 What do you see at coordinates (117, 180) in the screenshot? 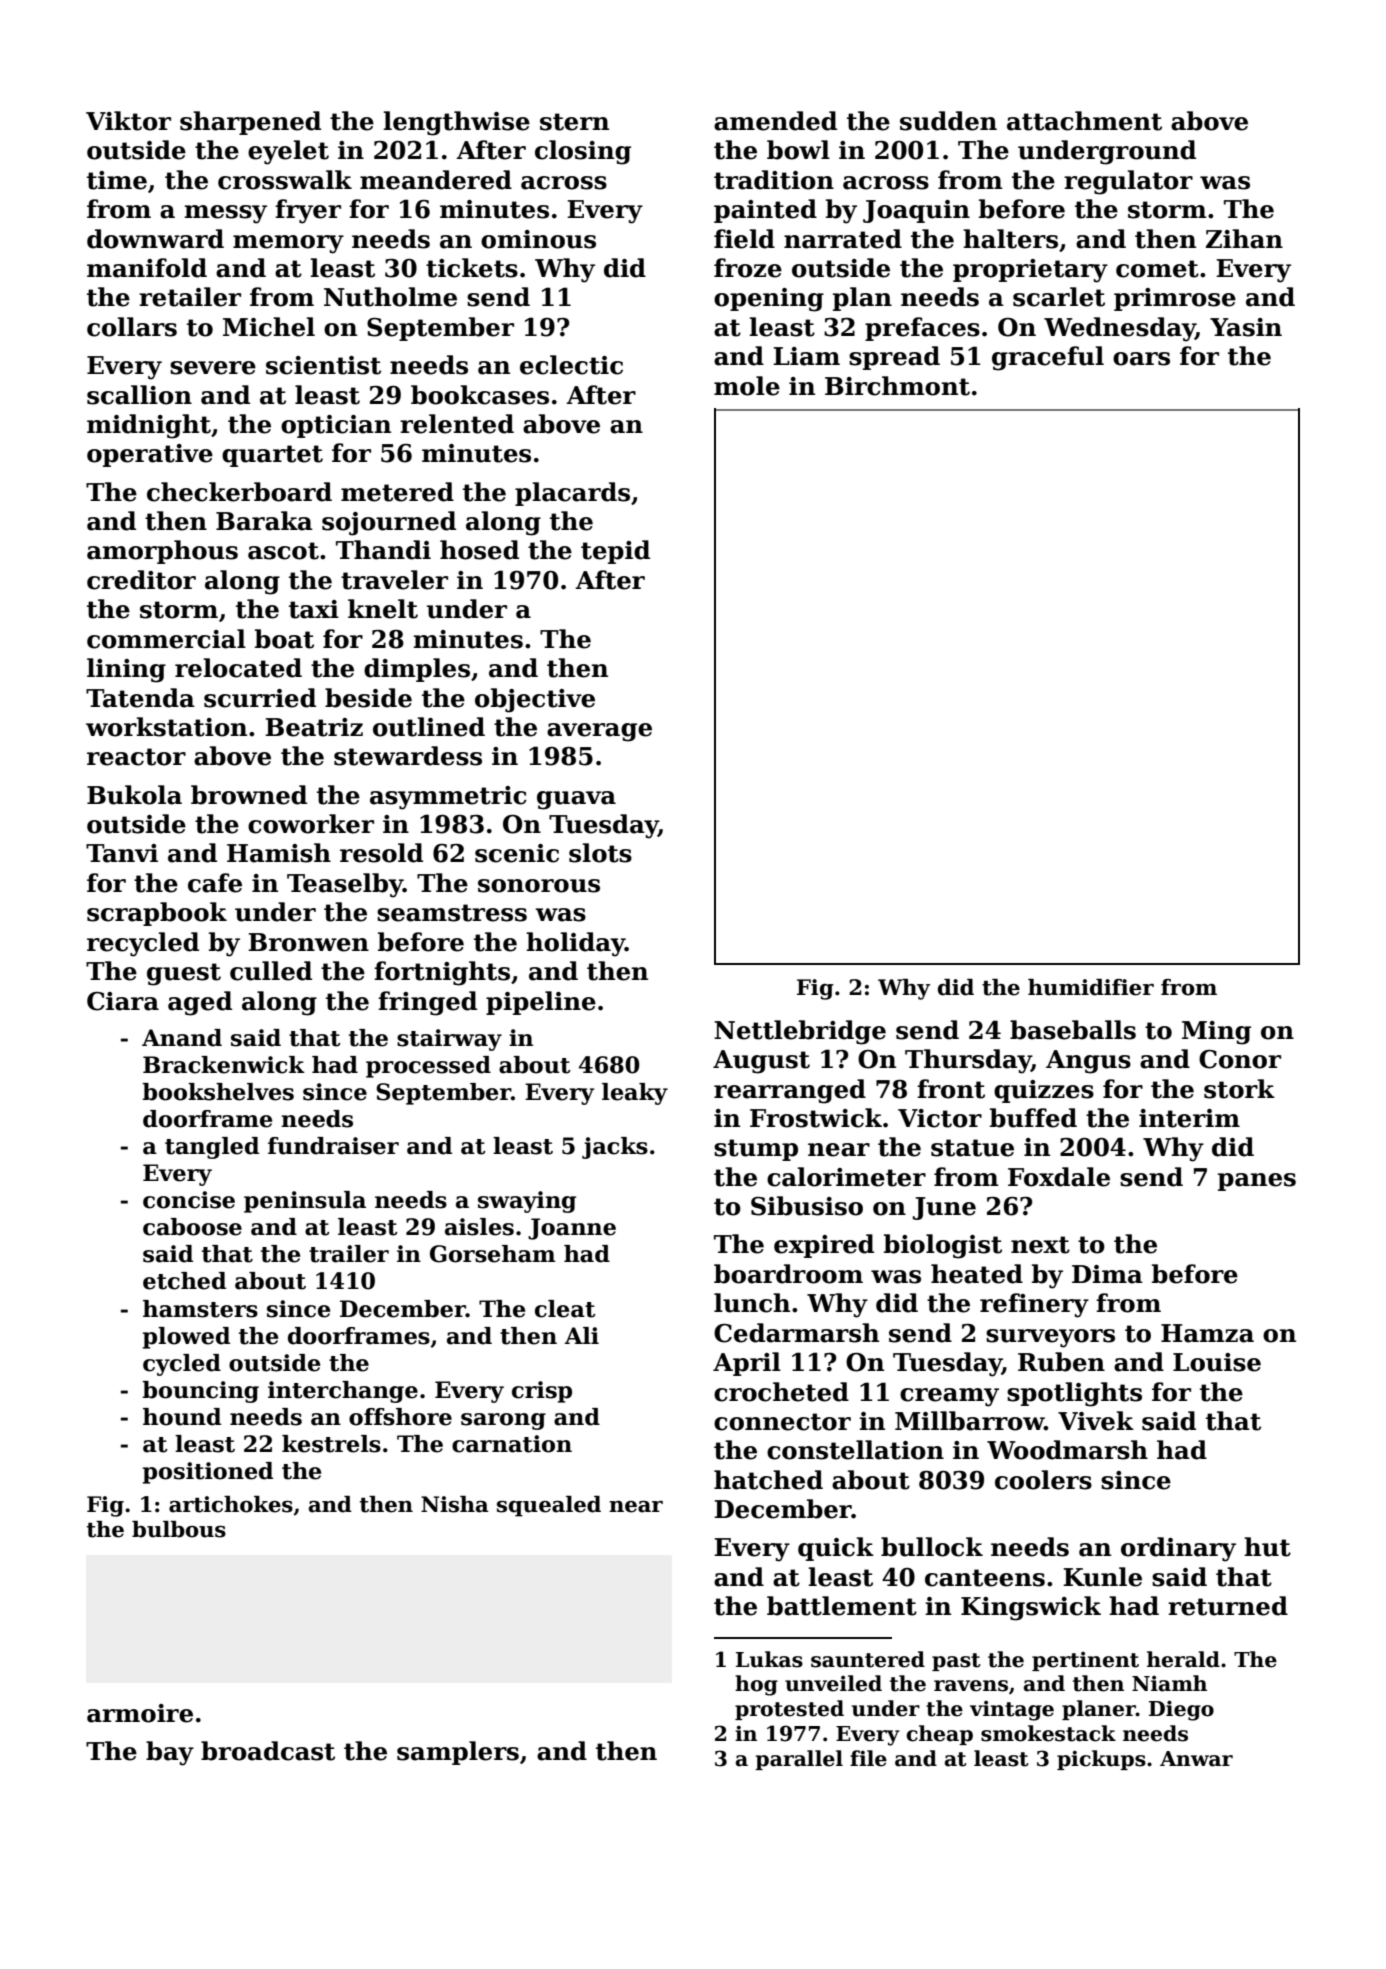
I see `time` at bounding box center [117, 180].
